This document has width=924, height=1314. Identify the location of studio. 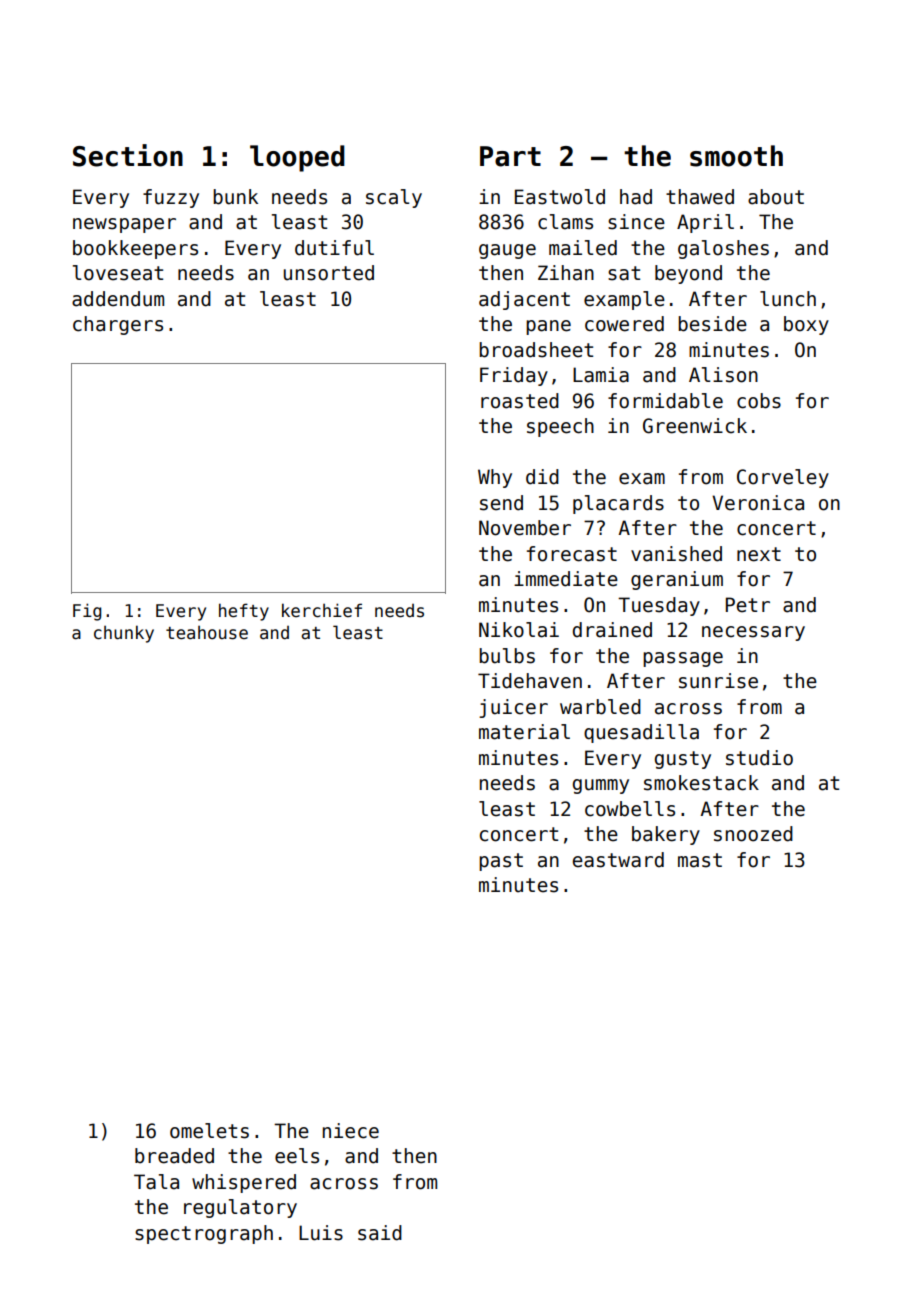
(759, 758).
